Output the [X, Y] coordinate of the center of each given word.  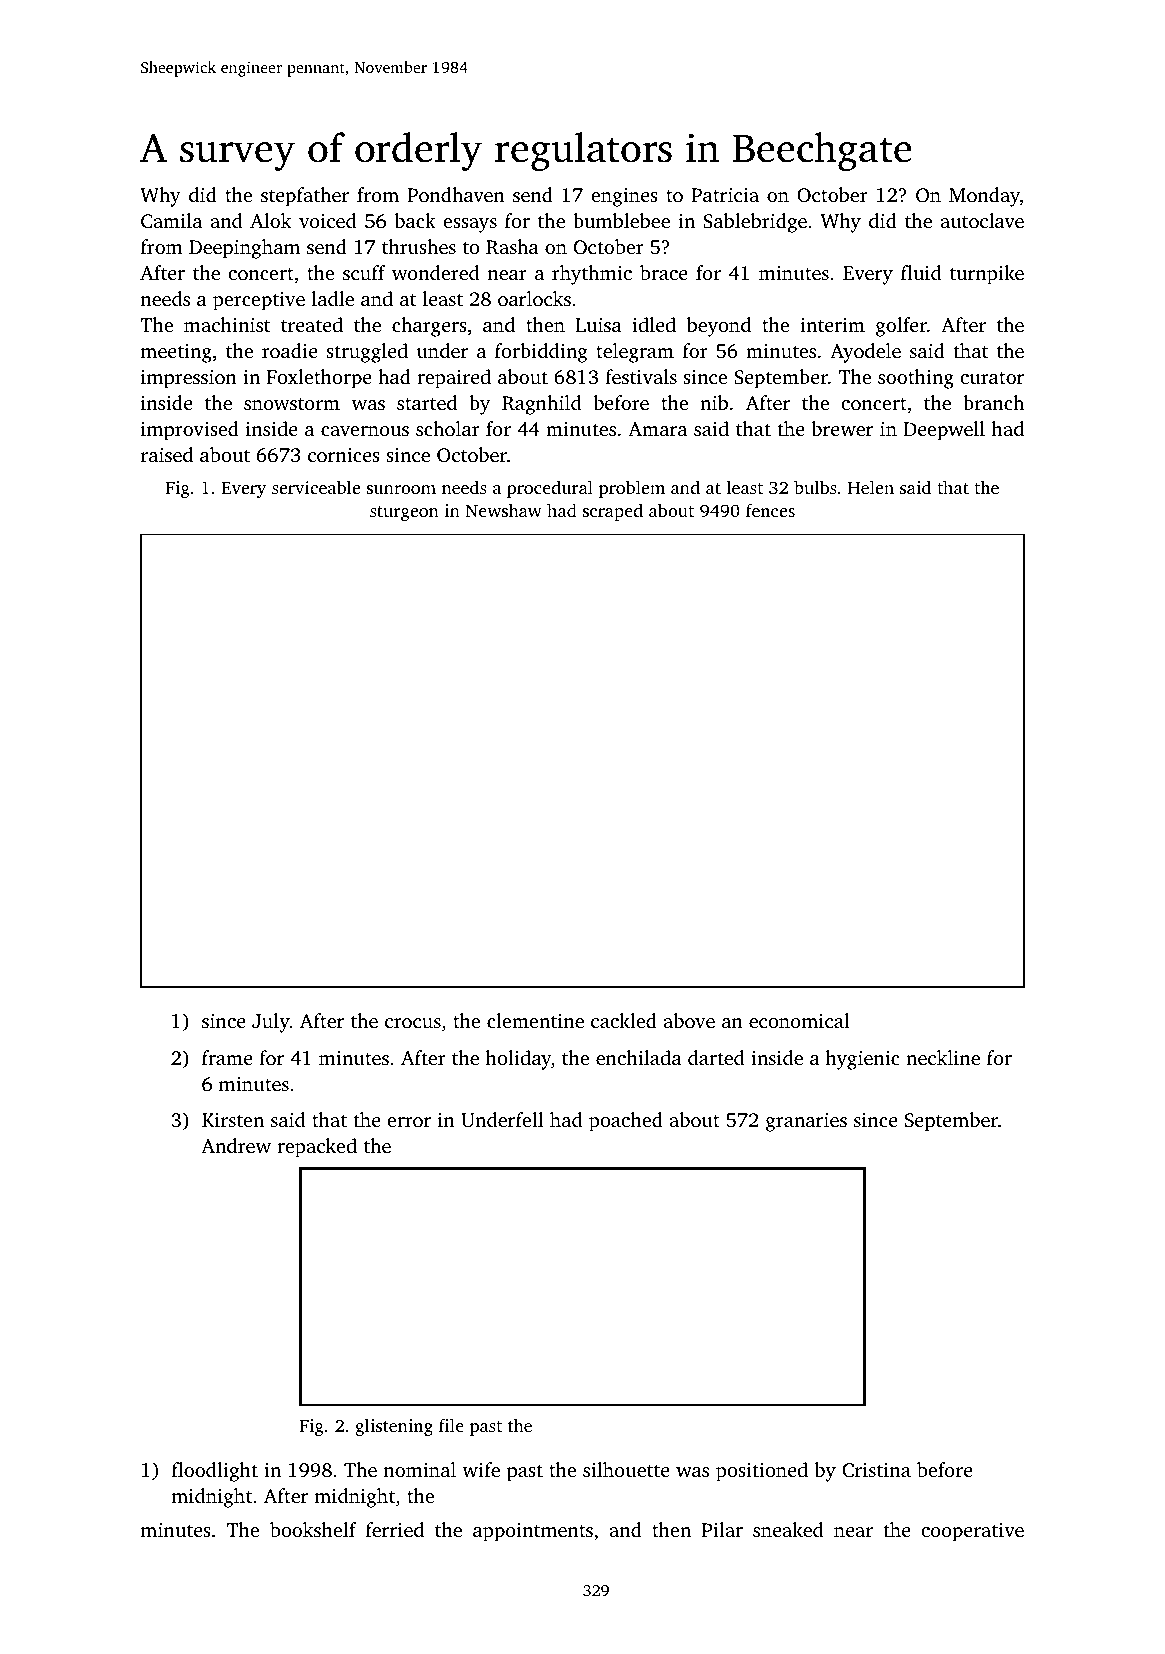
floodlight [215, 1472]
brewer [842, 428]
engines [624, 197]
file [451, 1425]
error [409, 1122]
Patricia [725, 195]
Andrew [236, 1145]
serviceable [316, 487]
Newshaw [504, 510]
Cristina [876, 1470]
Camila [171, 221]
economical [799, 1020]
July [271, 1023]
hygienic [863, 1060]
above [689, 1020]
